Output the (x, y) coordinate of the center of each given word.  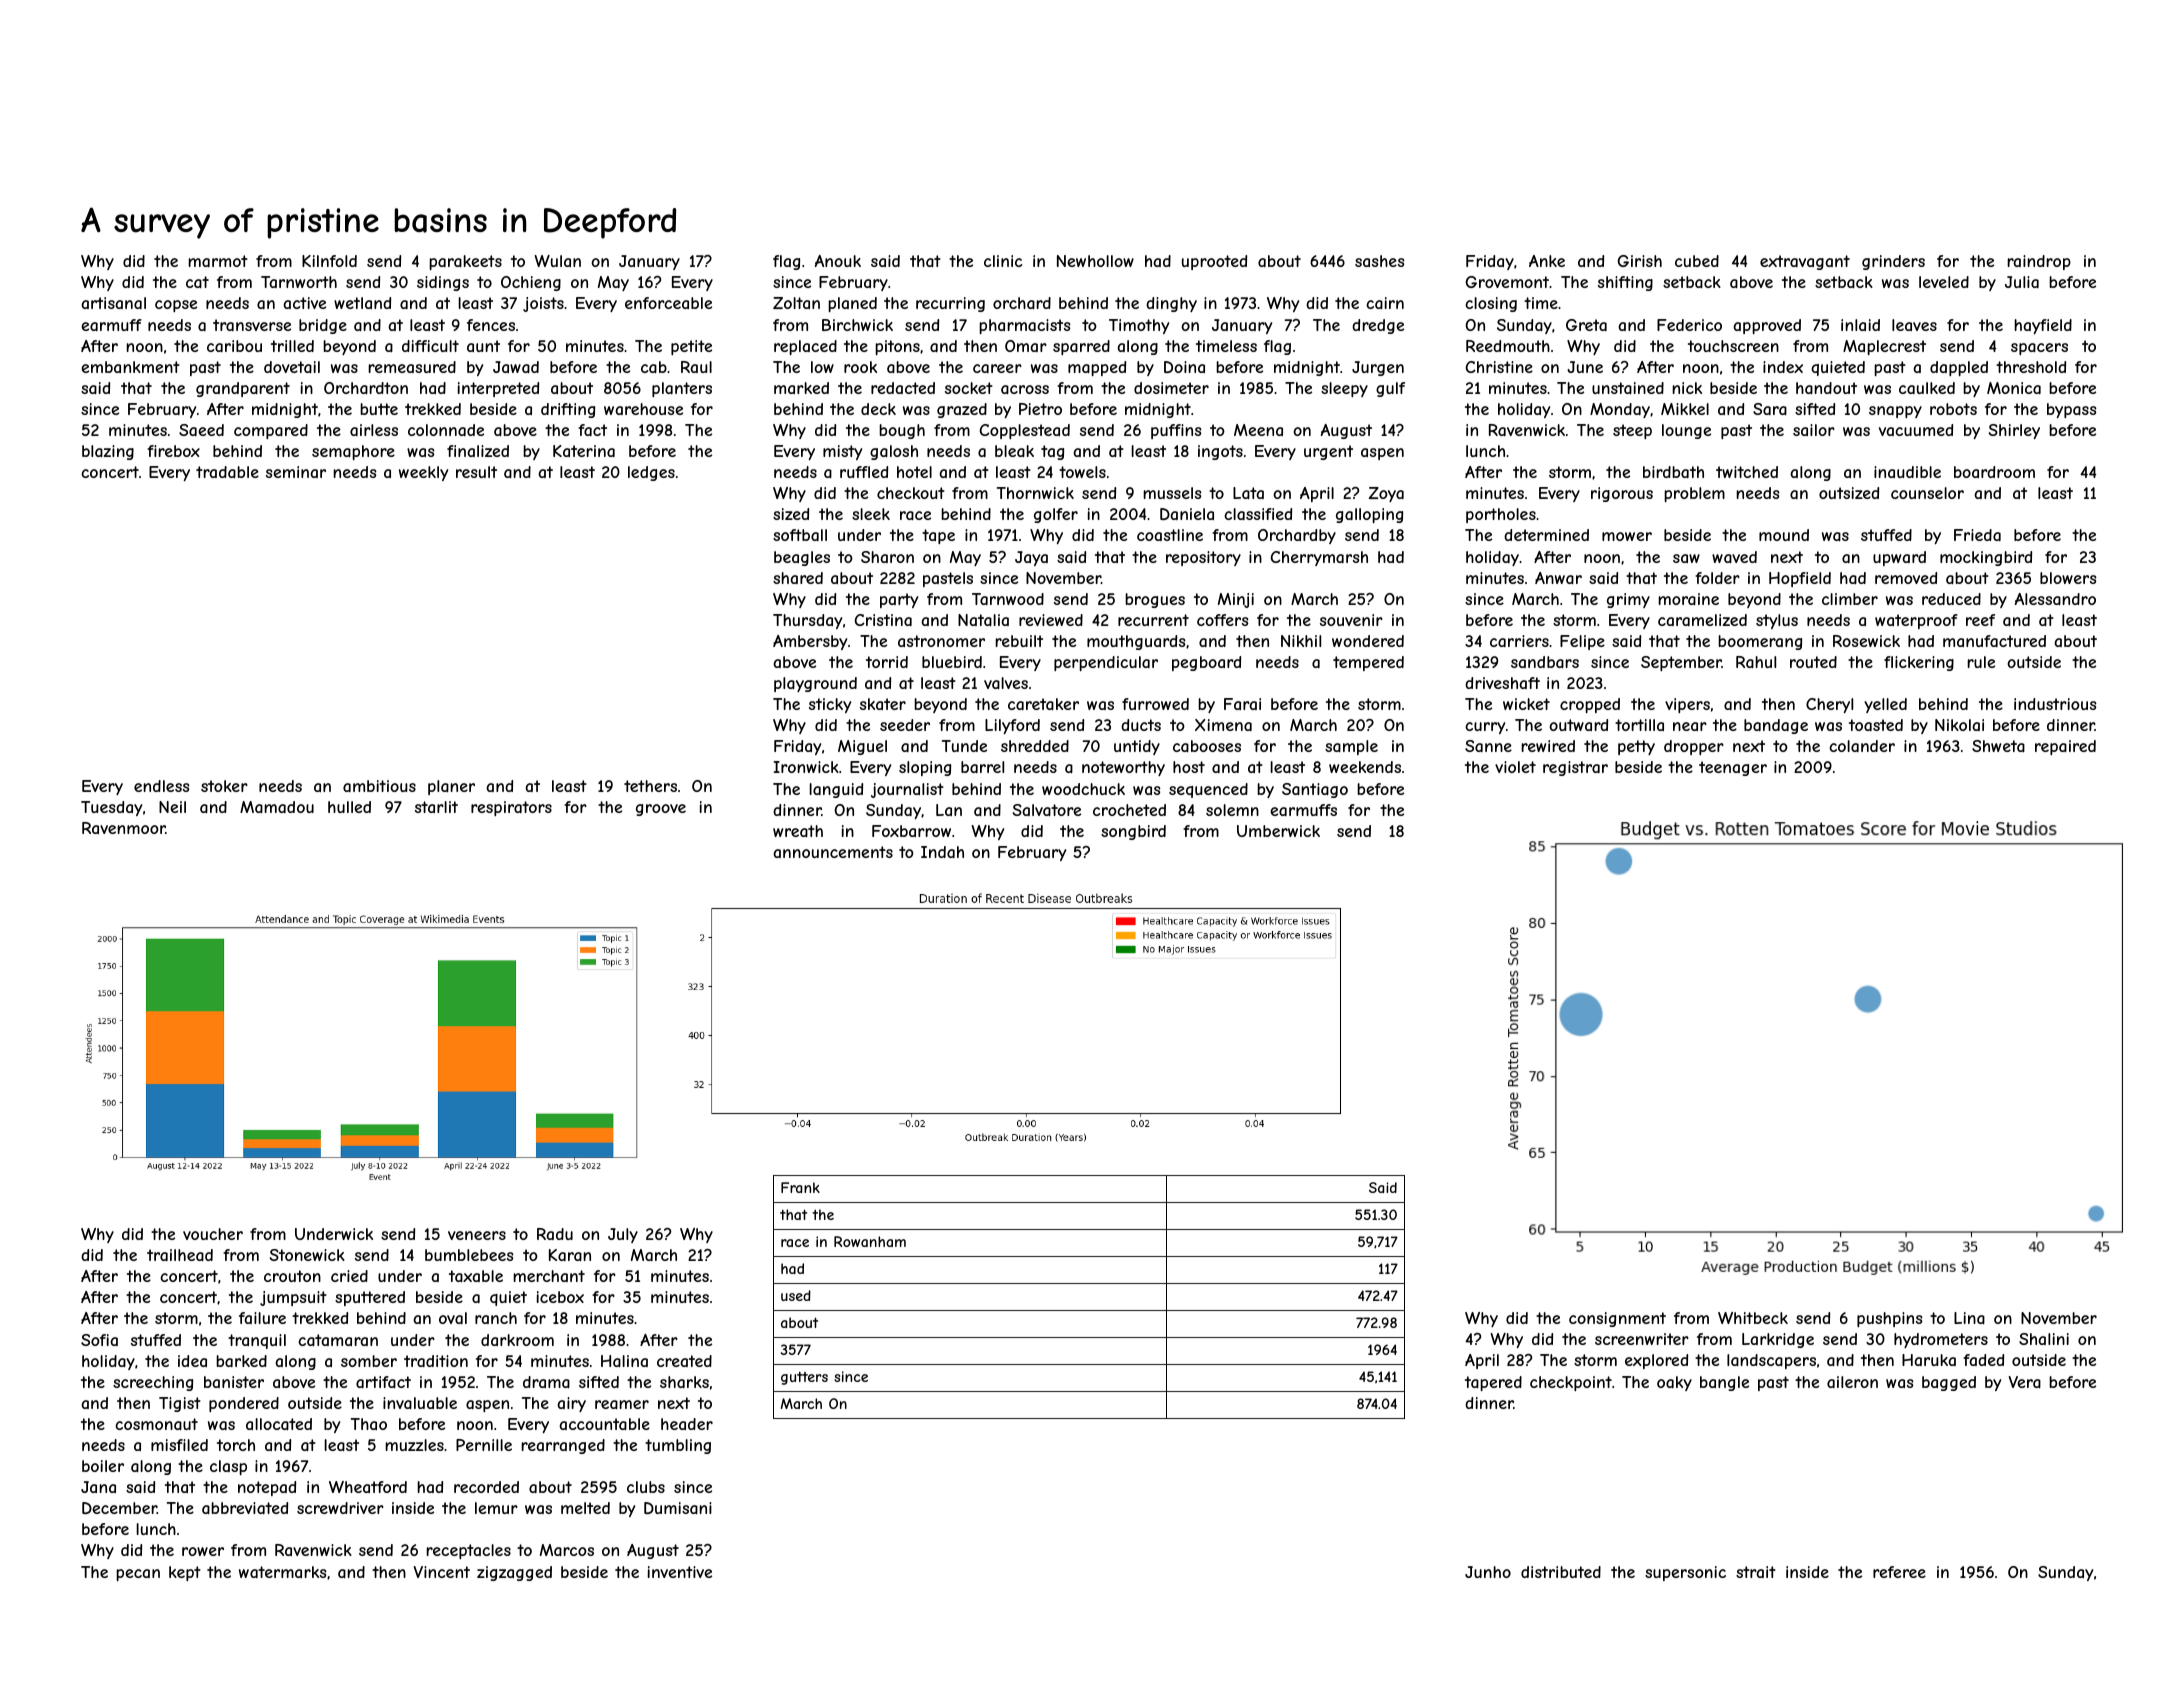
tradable (227, 472)
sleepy (1344, 389)
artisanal (113, 303)
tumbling (678, 1446)
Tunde (964, 746)
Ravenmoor (124, 828)
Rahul (1756, 662)
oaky (1674, 1383)
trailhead (180, 1255)
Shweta (1998, 746)
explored (1656, 1361)
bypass (2072, 410)
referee (1899, 1572)
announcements (833, 852)
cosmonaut (156, 1424)
